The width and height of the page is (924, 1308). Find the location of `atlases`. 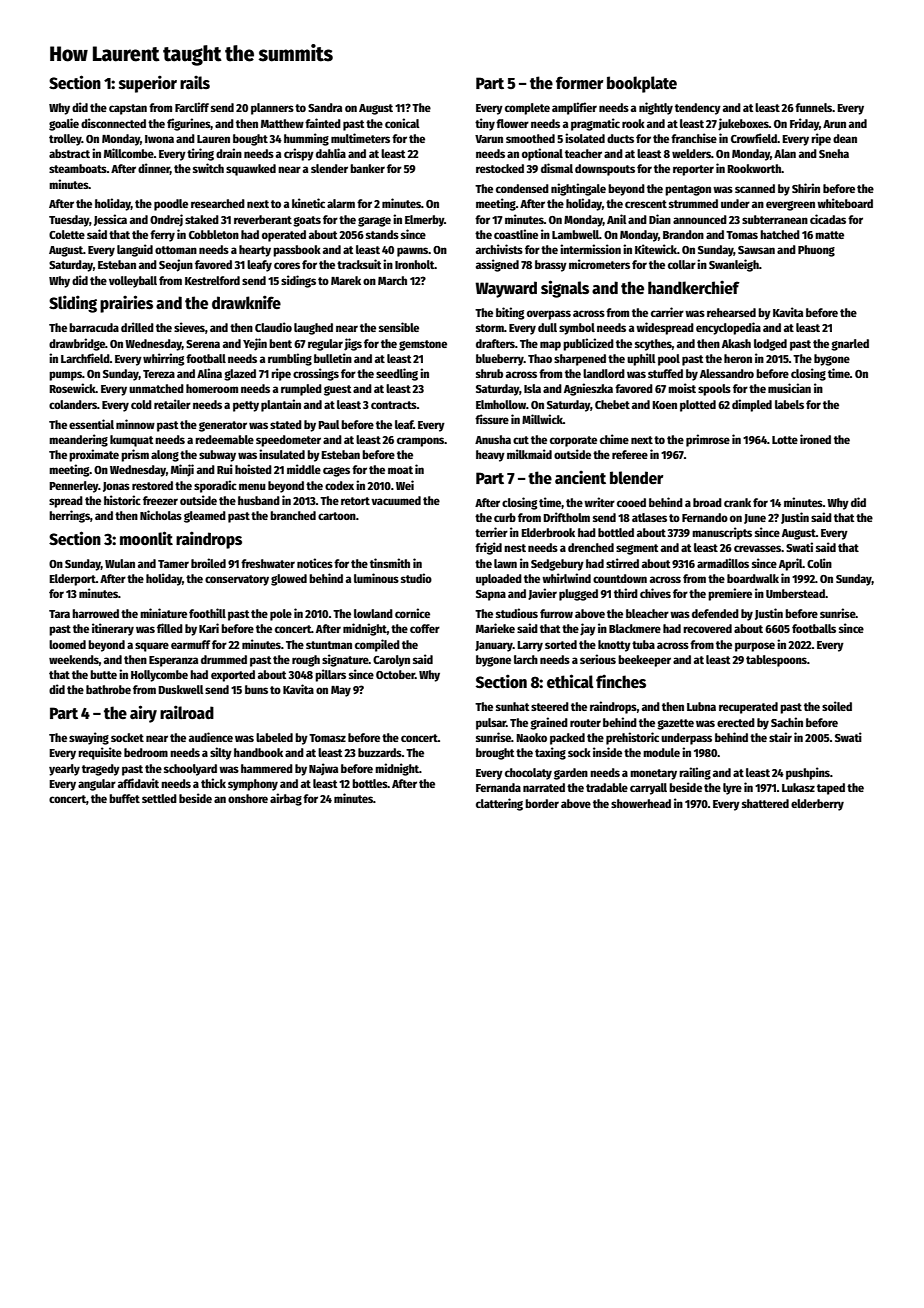

atlases is located at coordinates (649, 517).
